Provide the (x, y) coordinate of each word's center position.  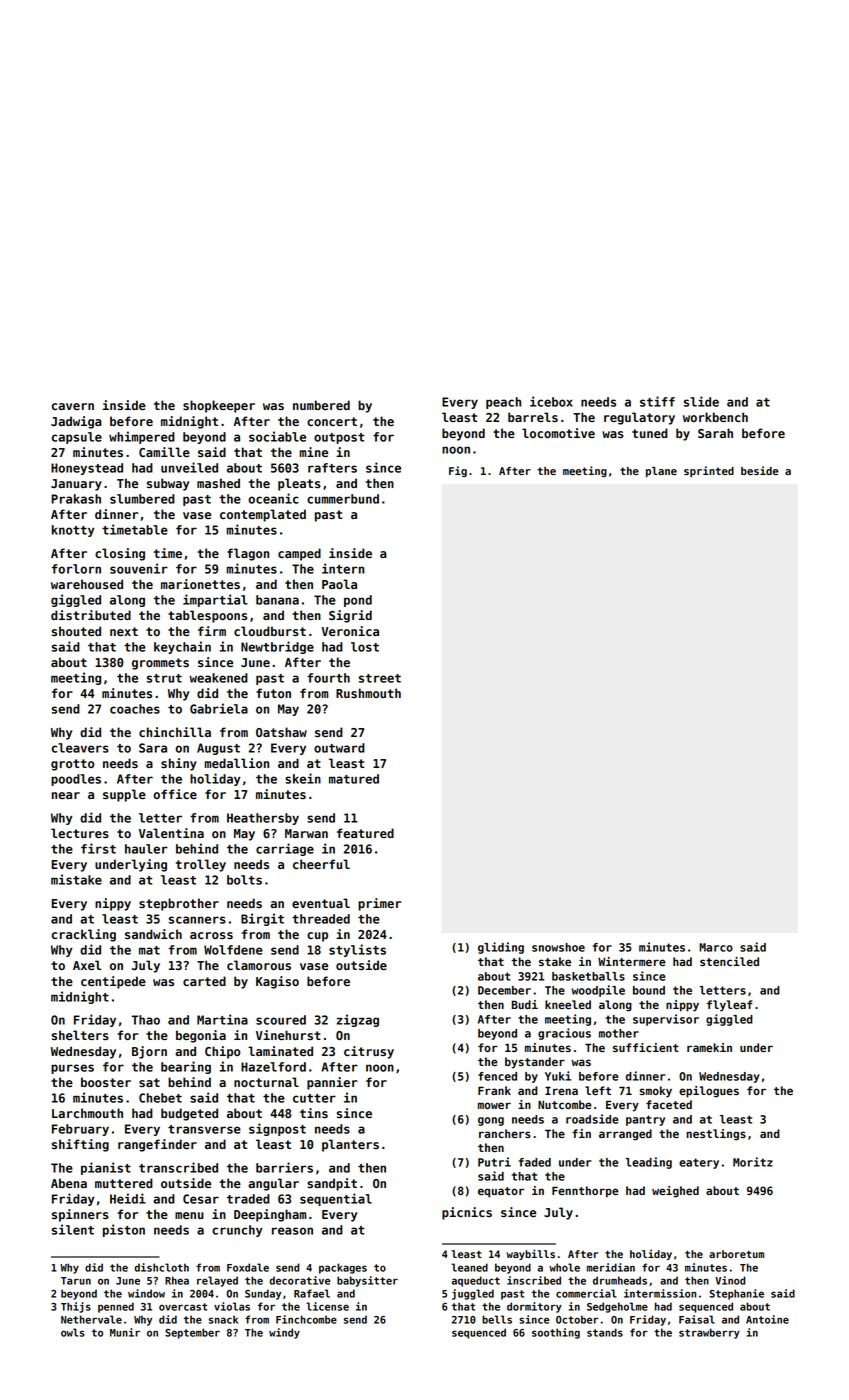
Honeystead (87, 469)
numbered (321, 405)
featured (365, 833)
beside (760, 470)
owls (73, 1332)
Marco (716, 947)
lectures (80, 833)
